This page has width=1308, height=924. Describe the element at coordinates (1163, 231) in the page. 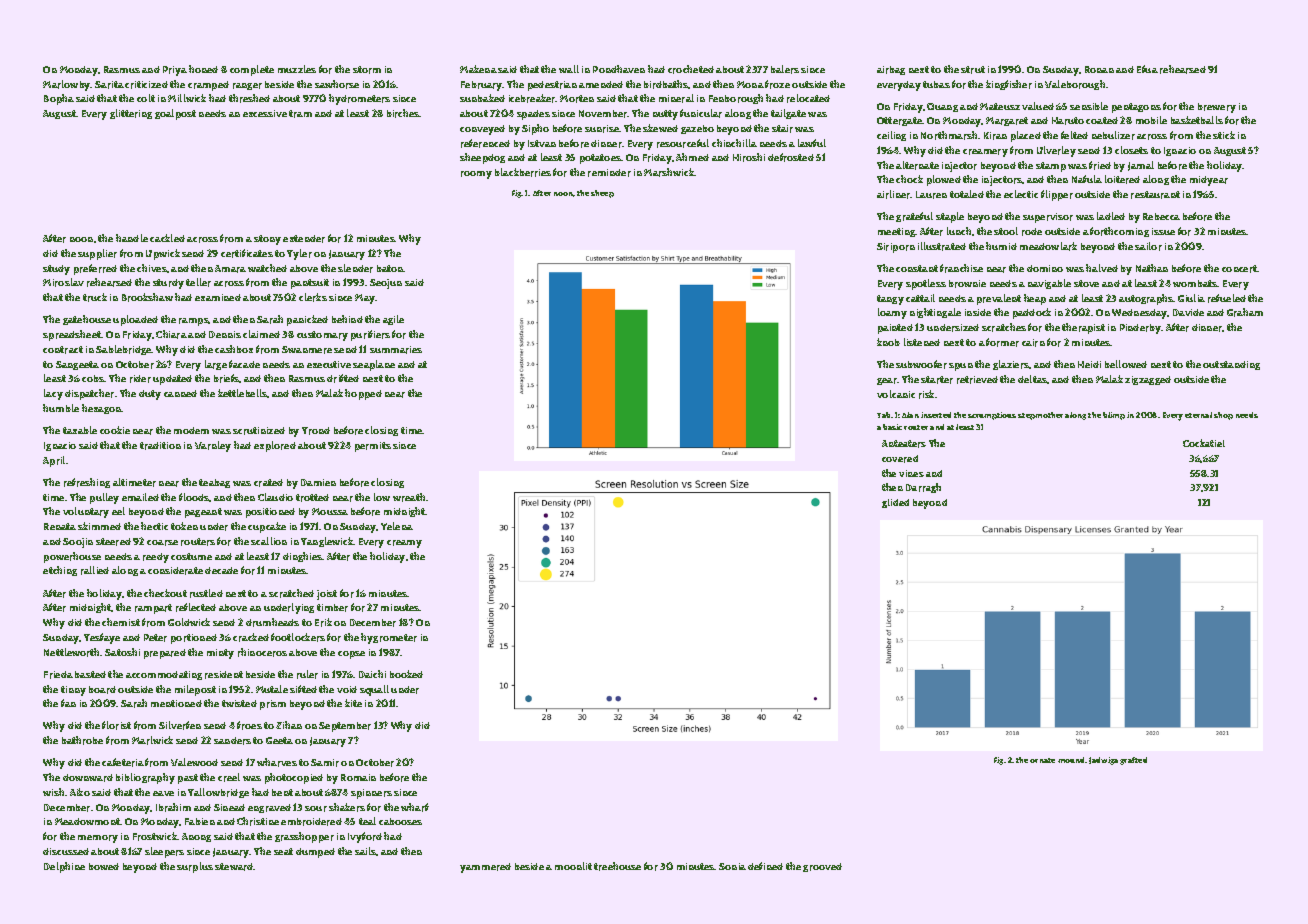

I see `issue` at that location.
